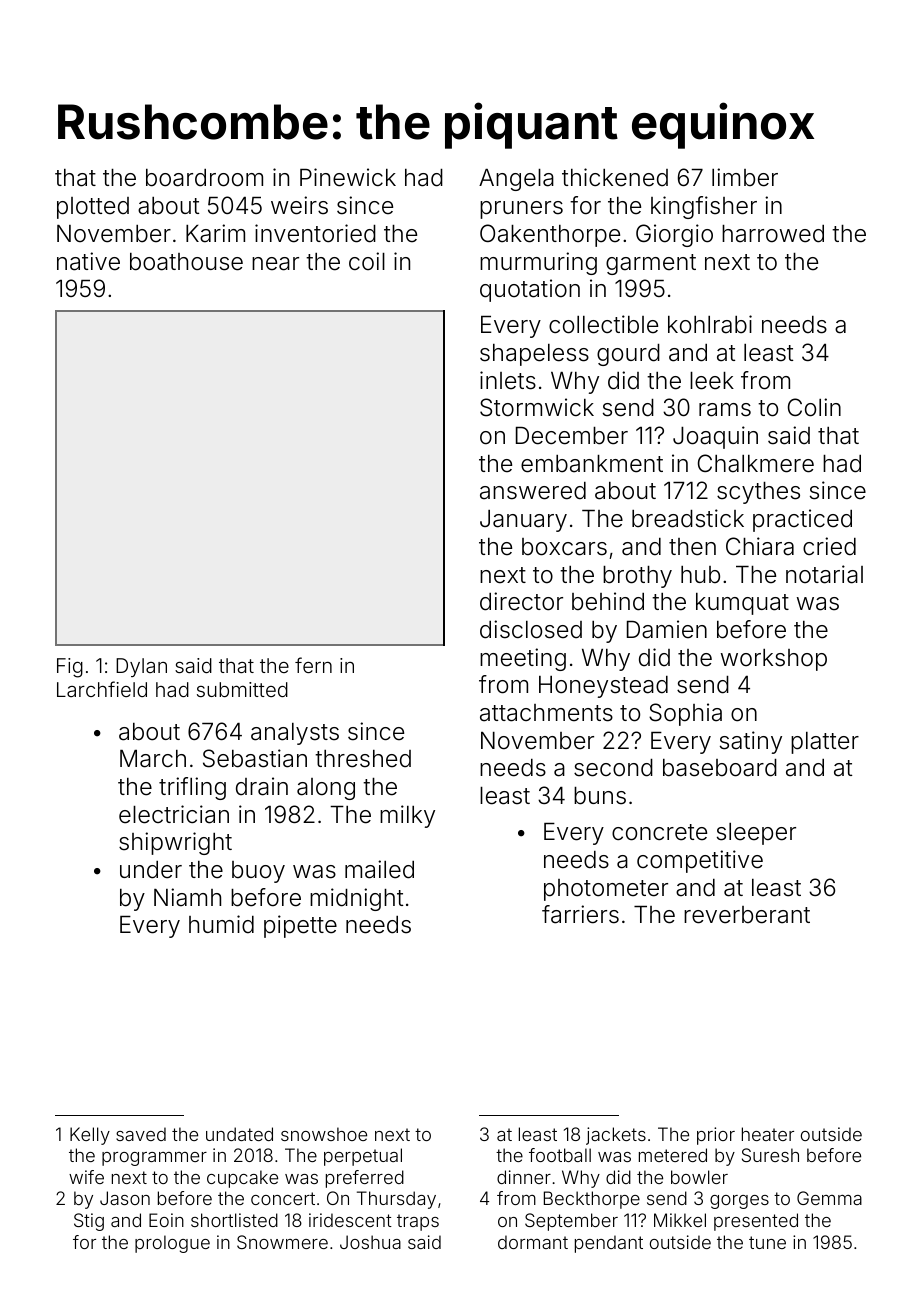 Image resolution: width=924 pixels, height=1311 pixels. Describe the element at coordinates (580, 914) in the document. I see `farriers` at that location.
